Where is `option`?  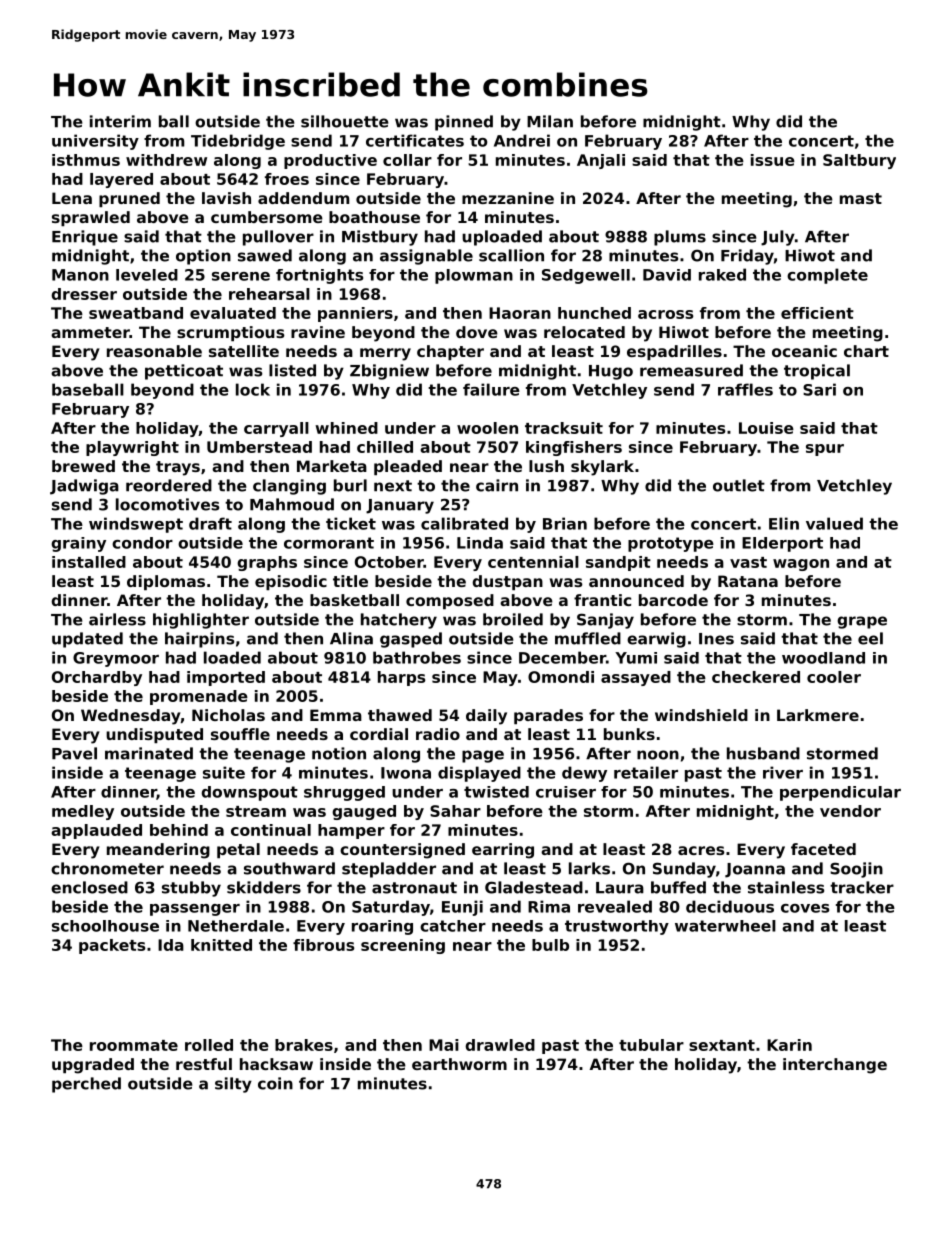
option is located at coordinates (203, 257).
